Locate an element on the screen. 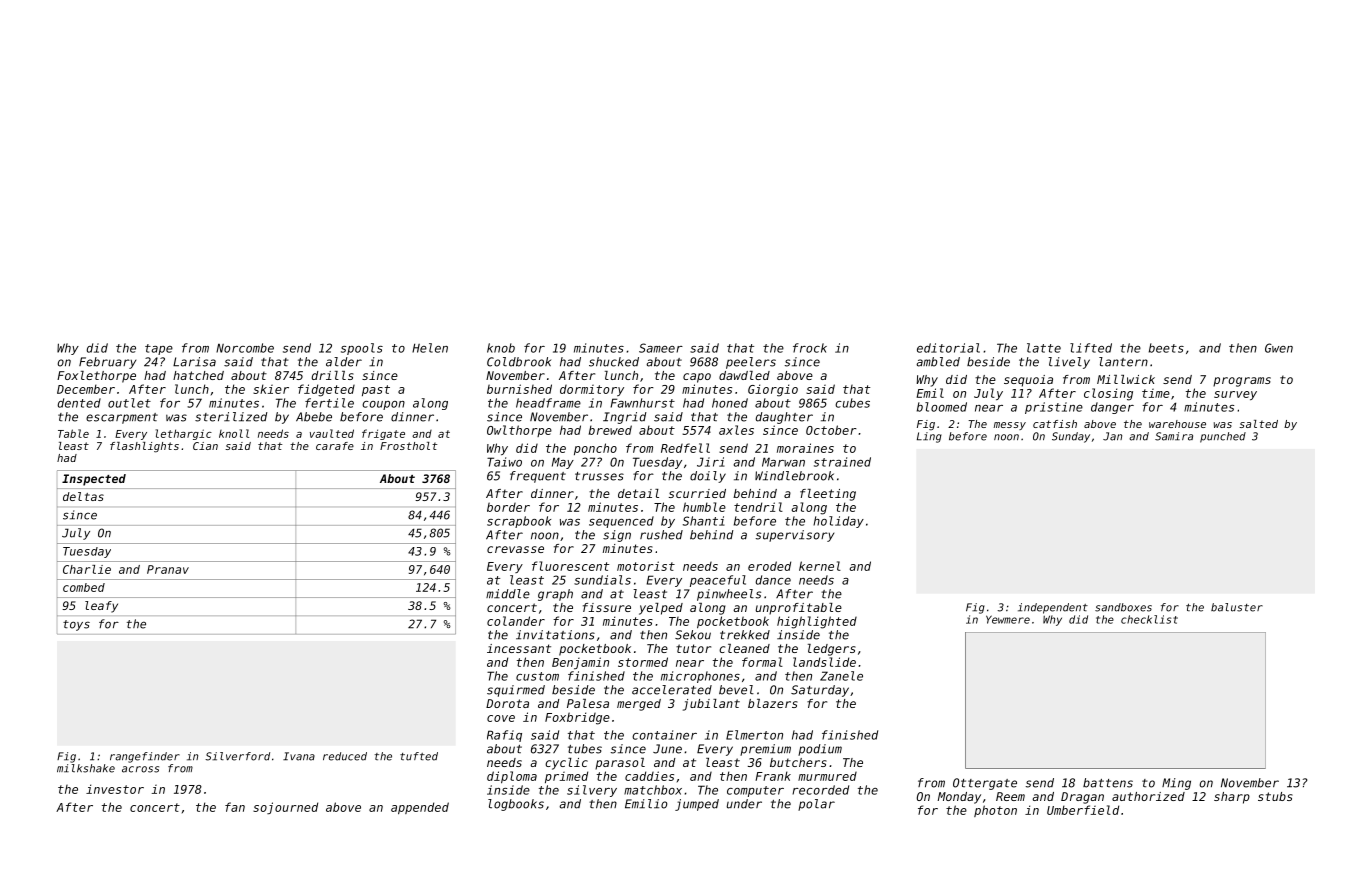 The height and width of the screenshot is (887, 1372). photon is located at coordinates (995, 811).
